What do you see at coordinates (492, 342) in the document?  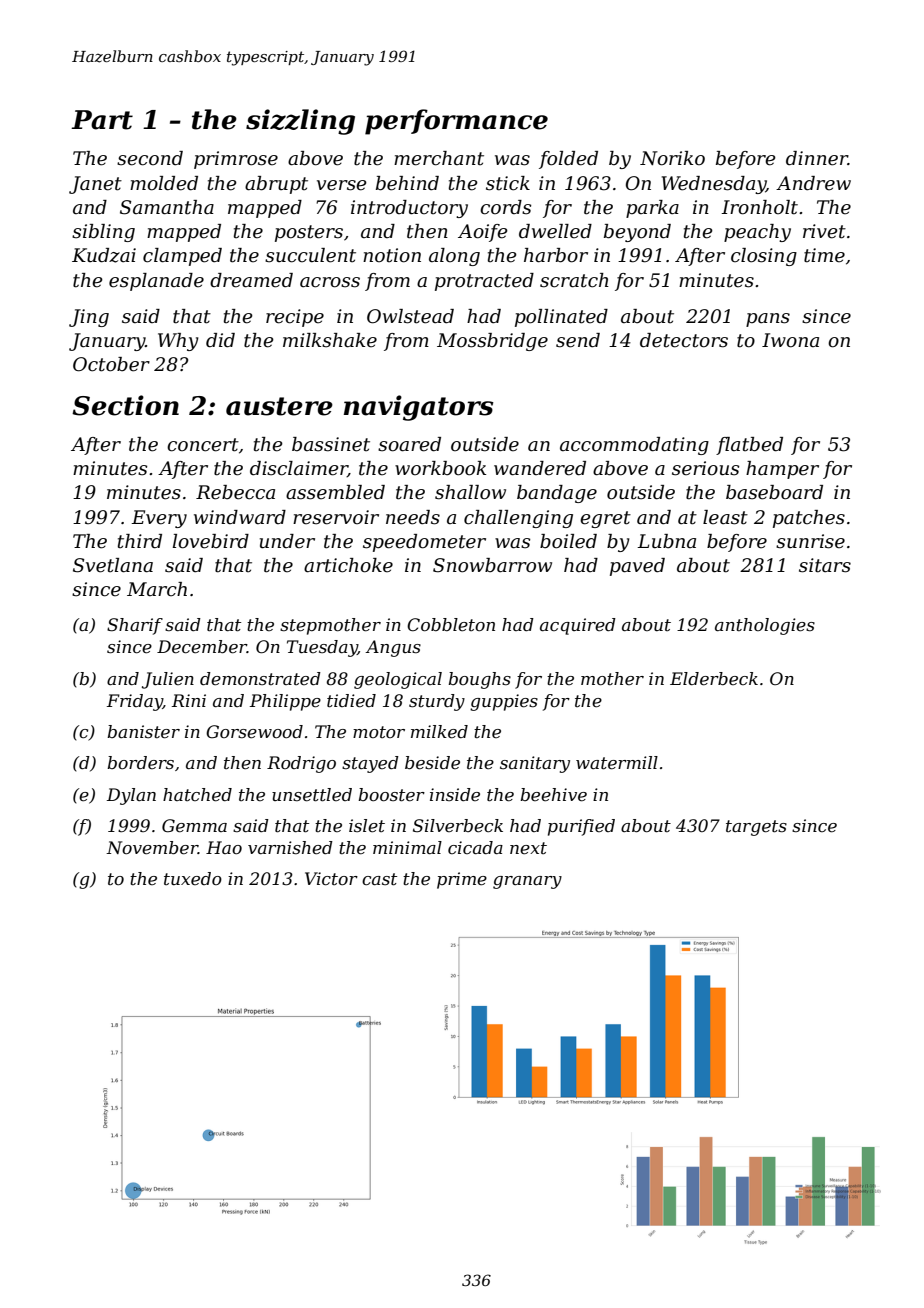 I see `Mossbridge` at bounding box center [492, 342].
